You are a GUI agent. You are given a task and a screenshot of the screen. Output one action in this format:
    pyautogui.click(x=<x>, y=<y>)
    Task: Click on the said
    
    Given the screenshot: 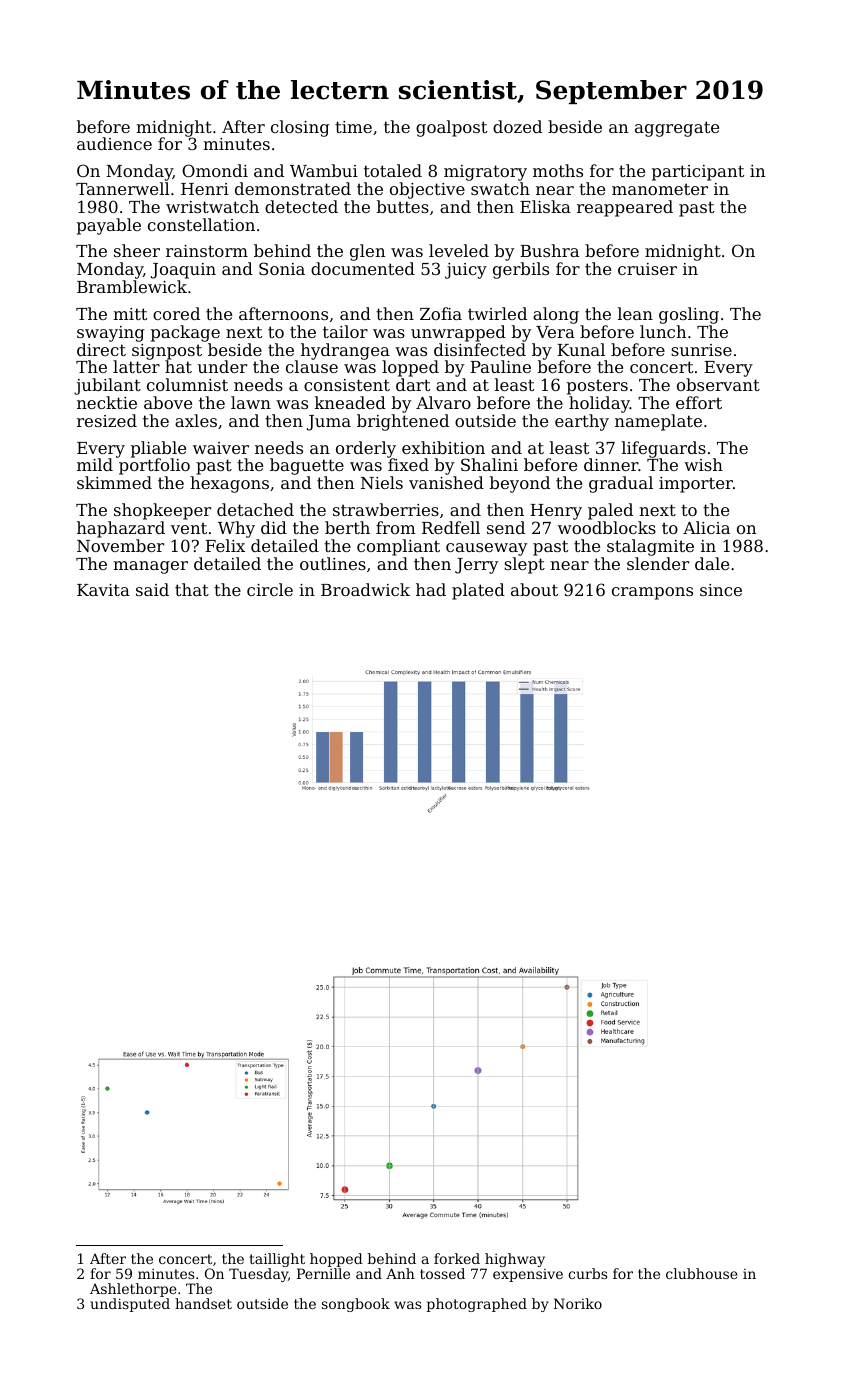 What is the action you would take?
    pyautogui.click(x=152, y=589)
